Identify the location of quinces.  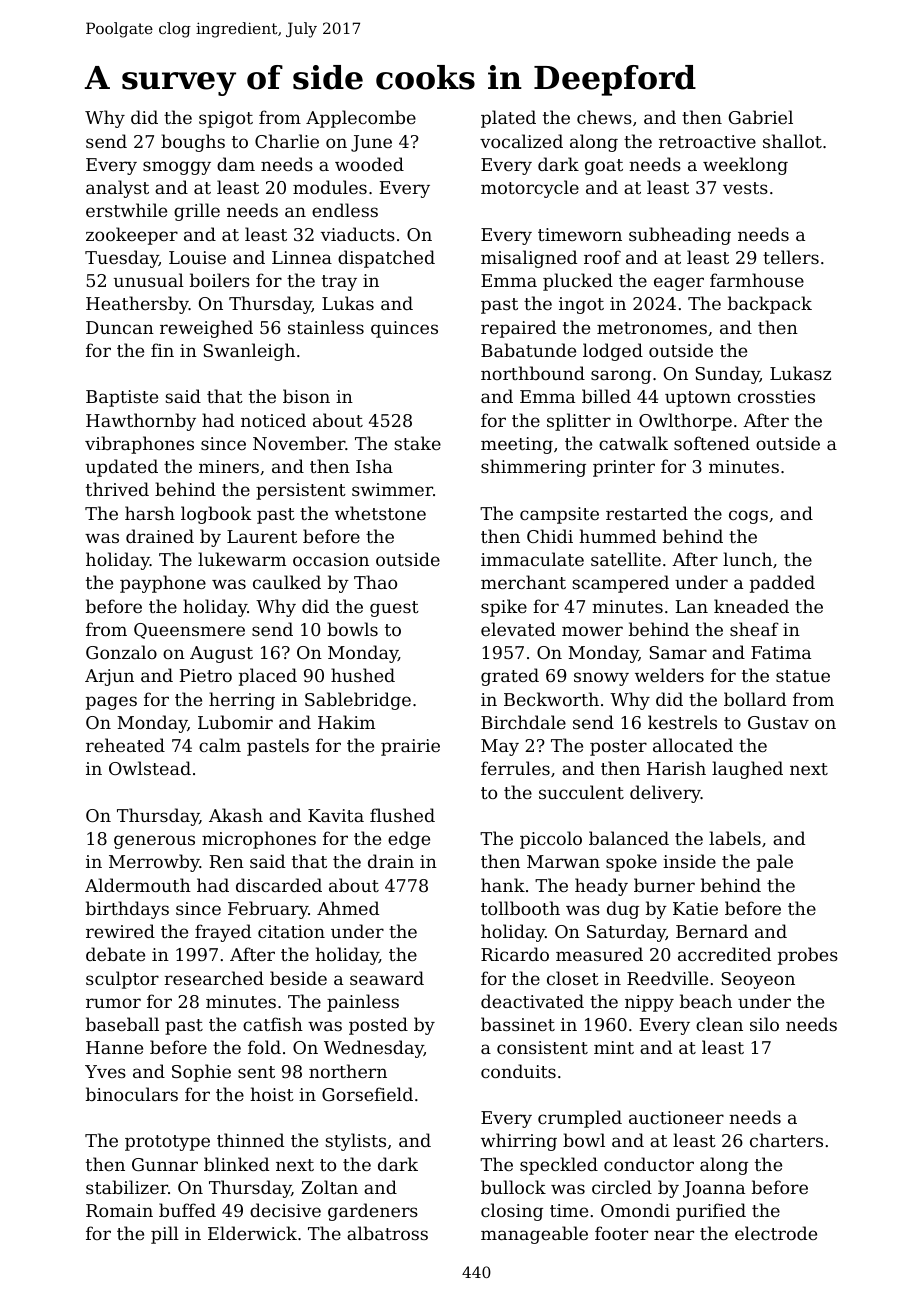
(404, 329).
